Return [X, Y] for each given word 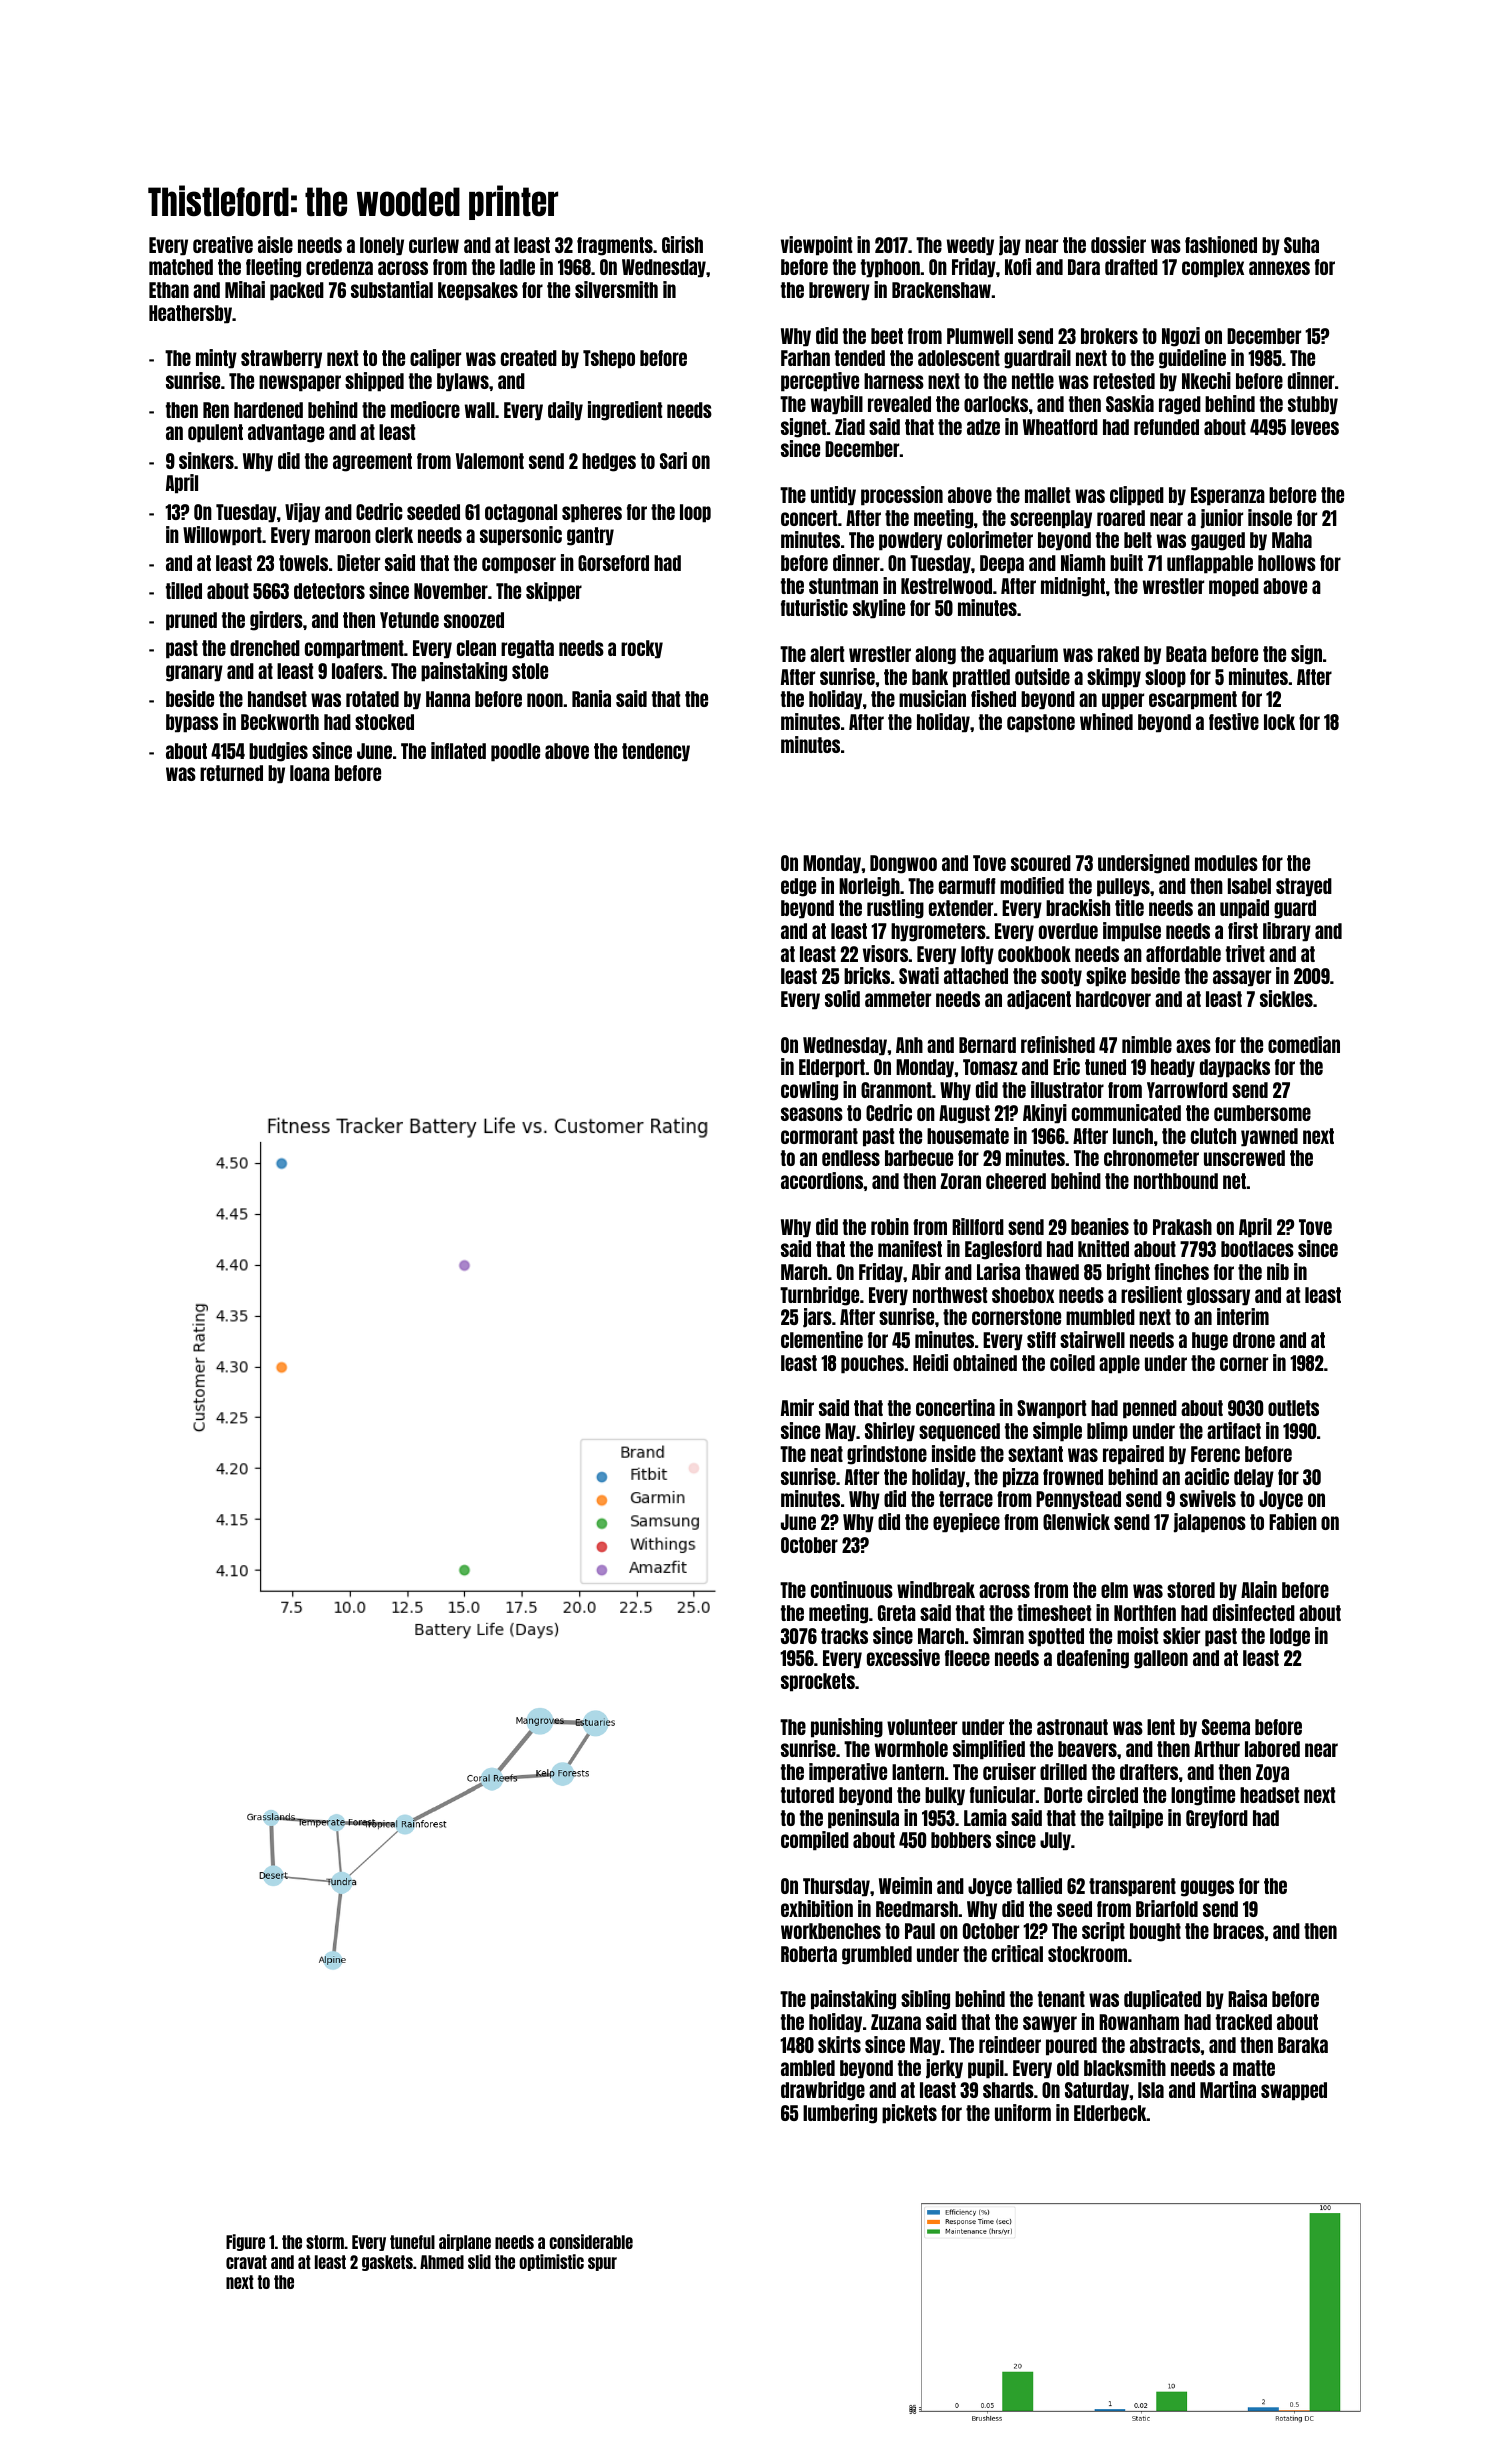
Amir [797, 1407]
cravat [246, 2262]
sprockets [818, 1682]
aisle [275, 244]
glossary [1218, 1296]
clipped [1137, 496]
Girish [682, 244]
